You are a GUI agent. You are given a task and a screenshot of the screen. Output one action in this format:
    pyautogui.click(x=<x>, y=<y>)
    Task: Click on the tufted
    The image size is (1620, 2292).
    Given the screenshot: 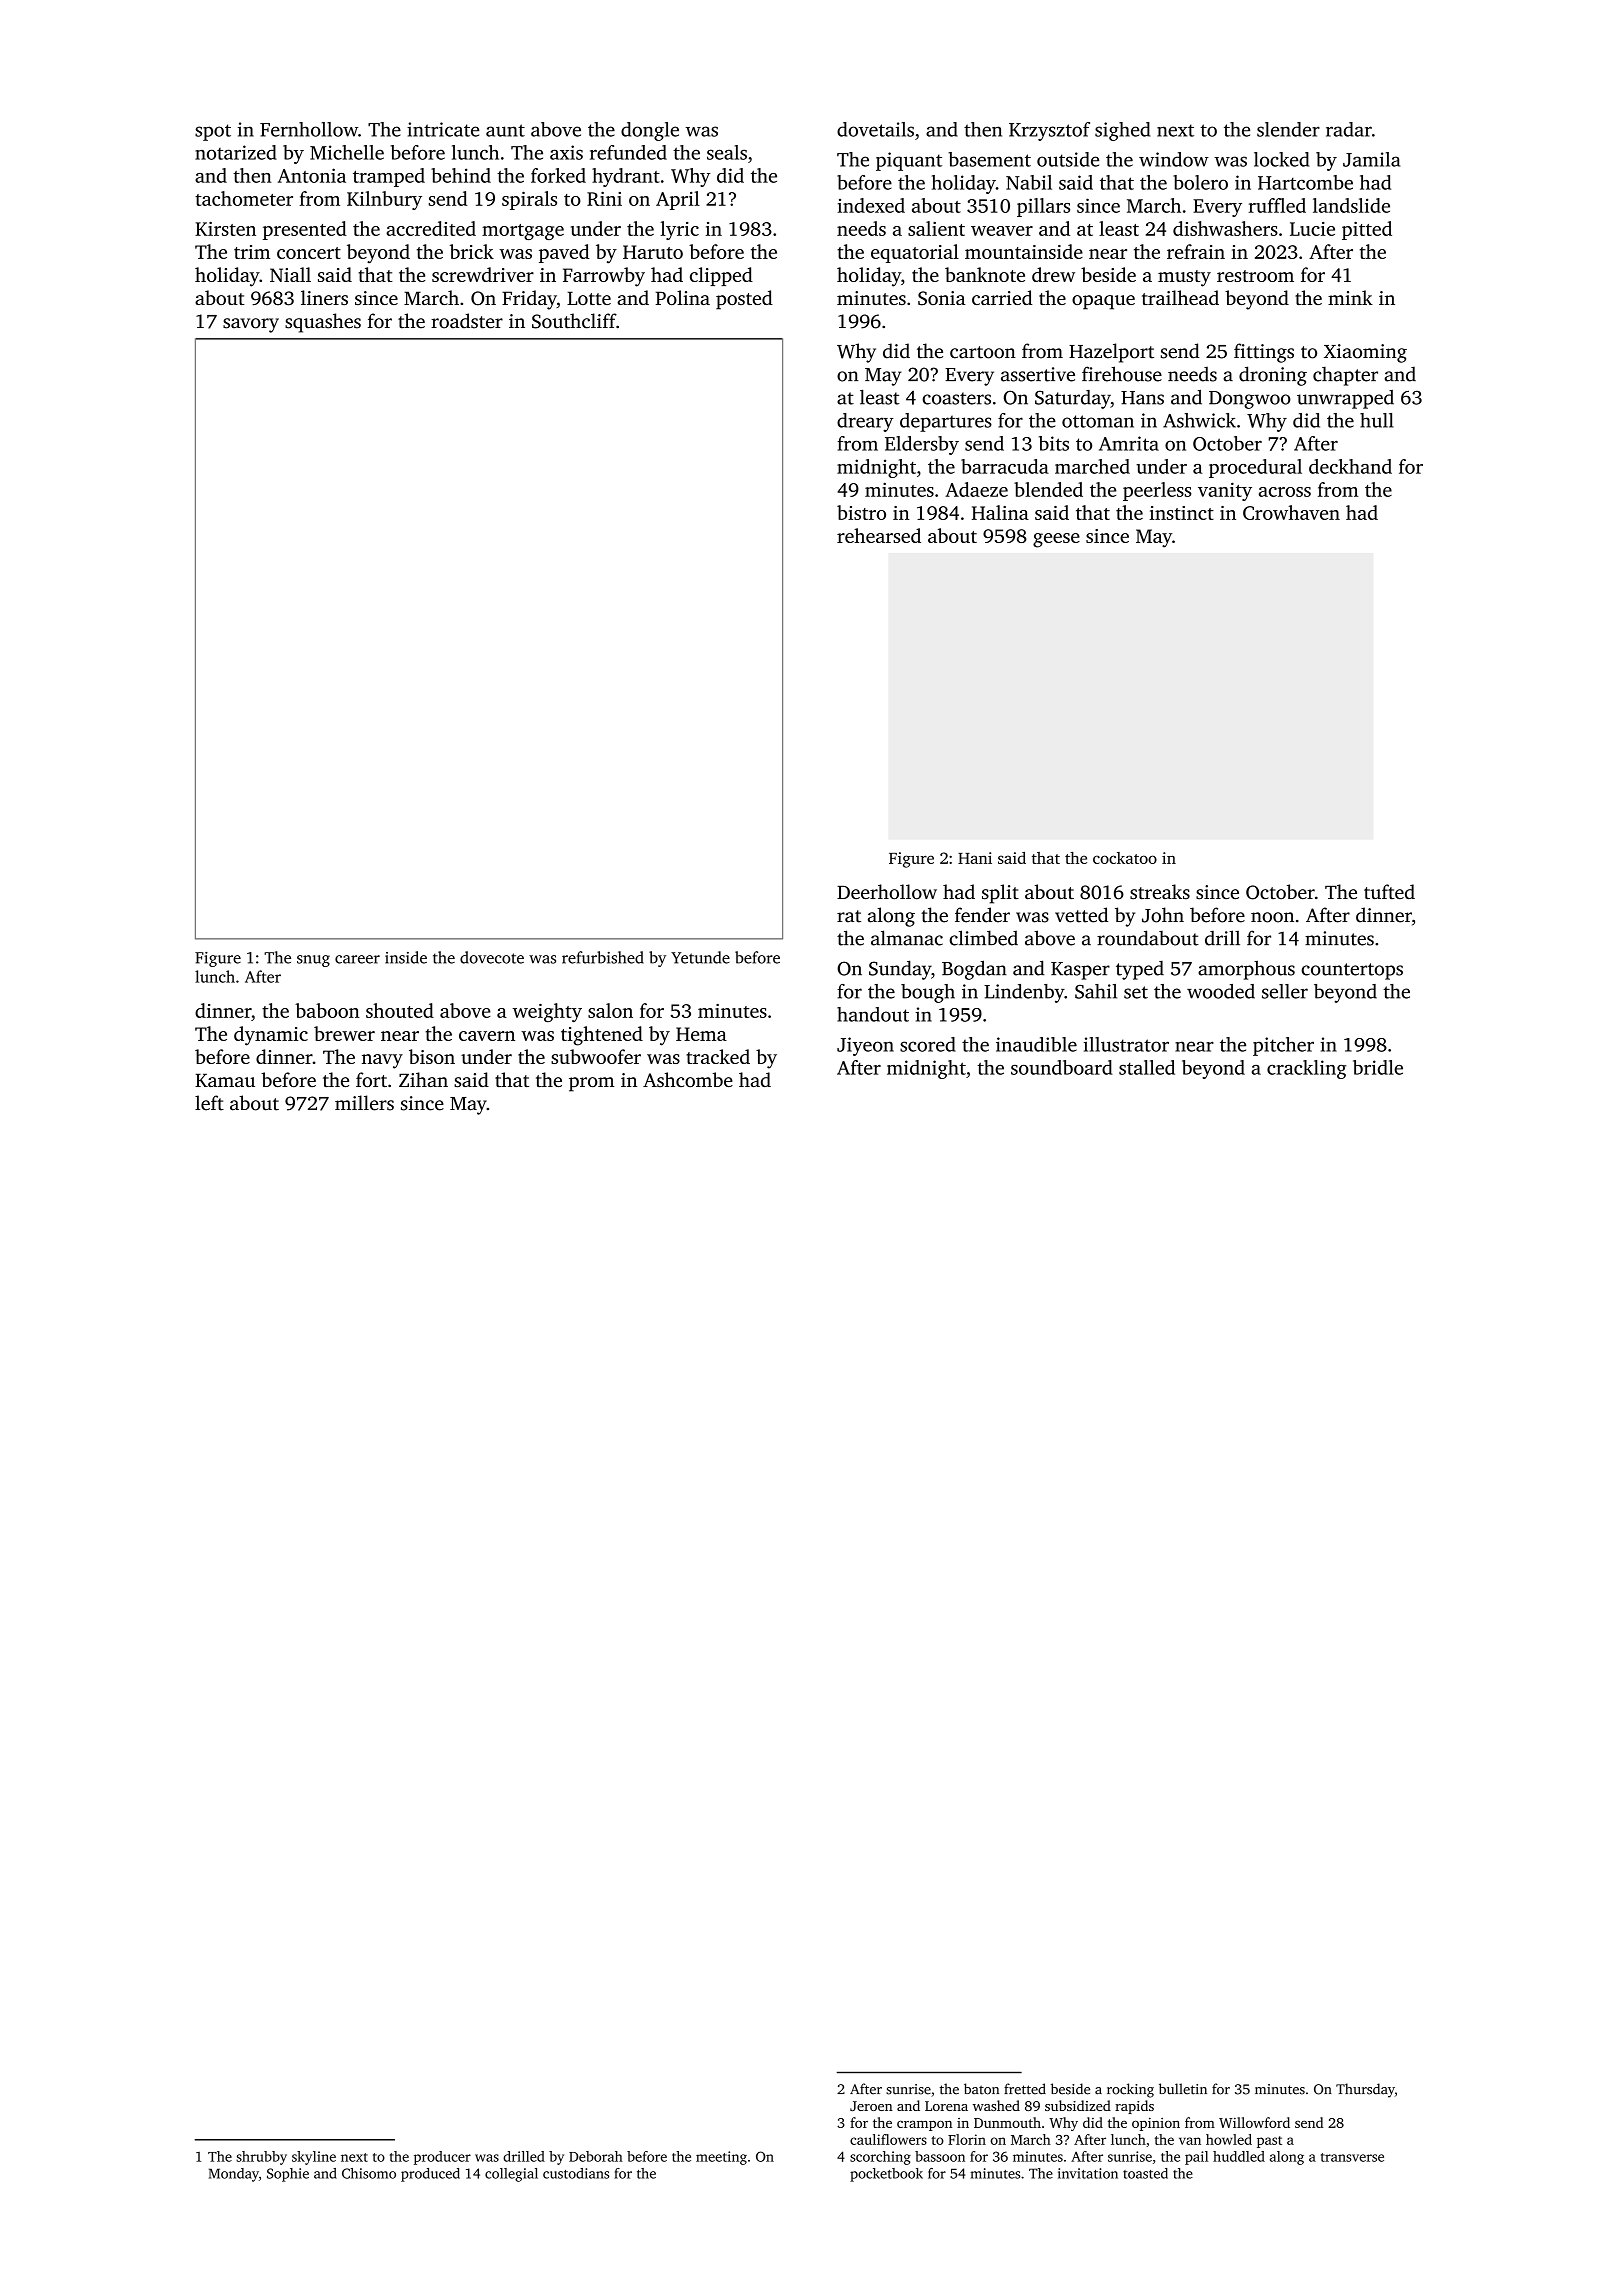 What is the action you would take?
    pyautogui.click(x=1389, y=892)
